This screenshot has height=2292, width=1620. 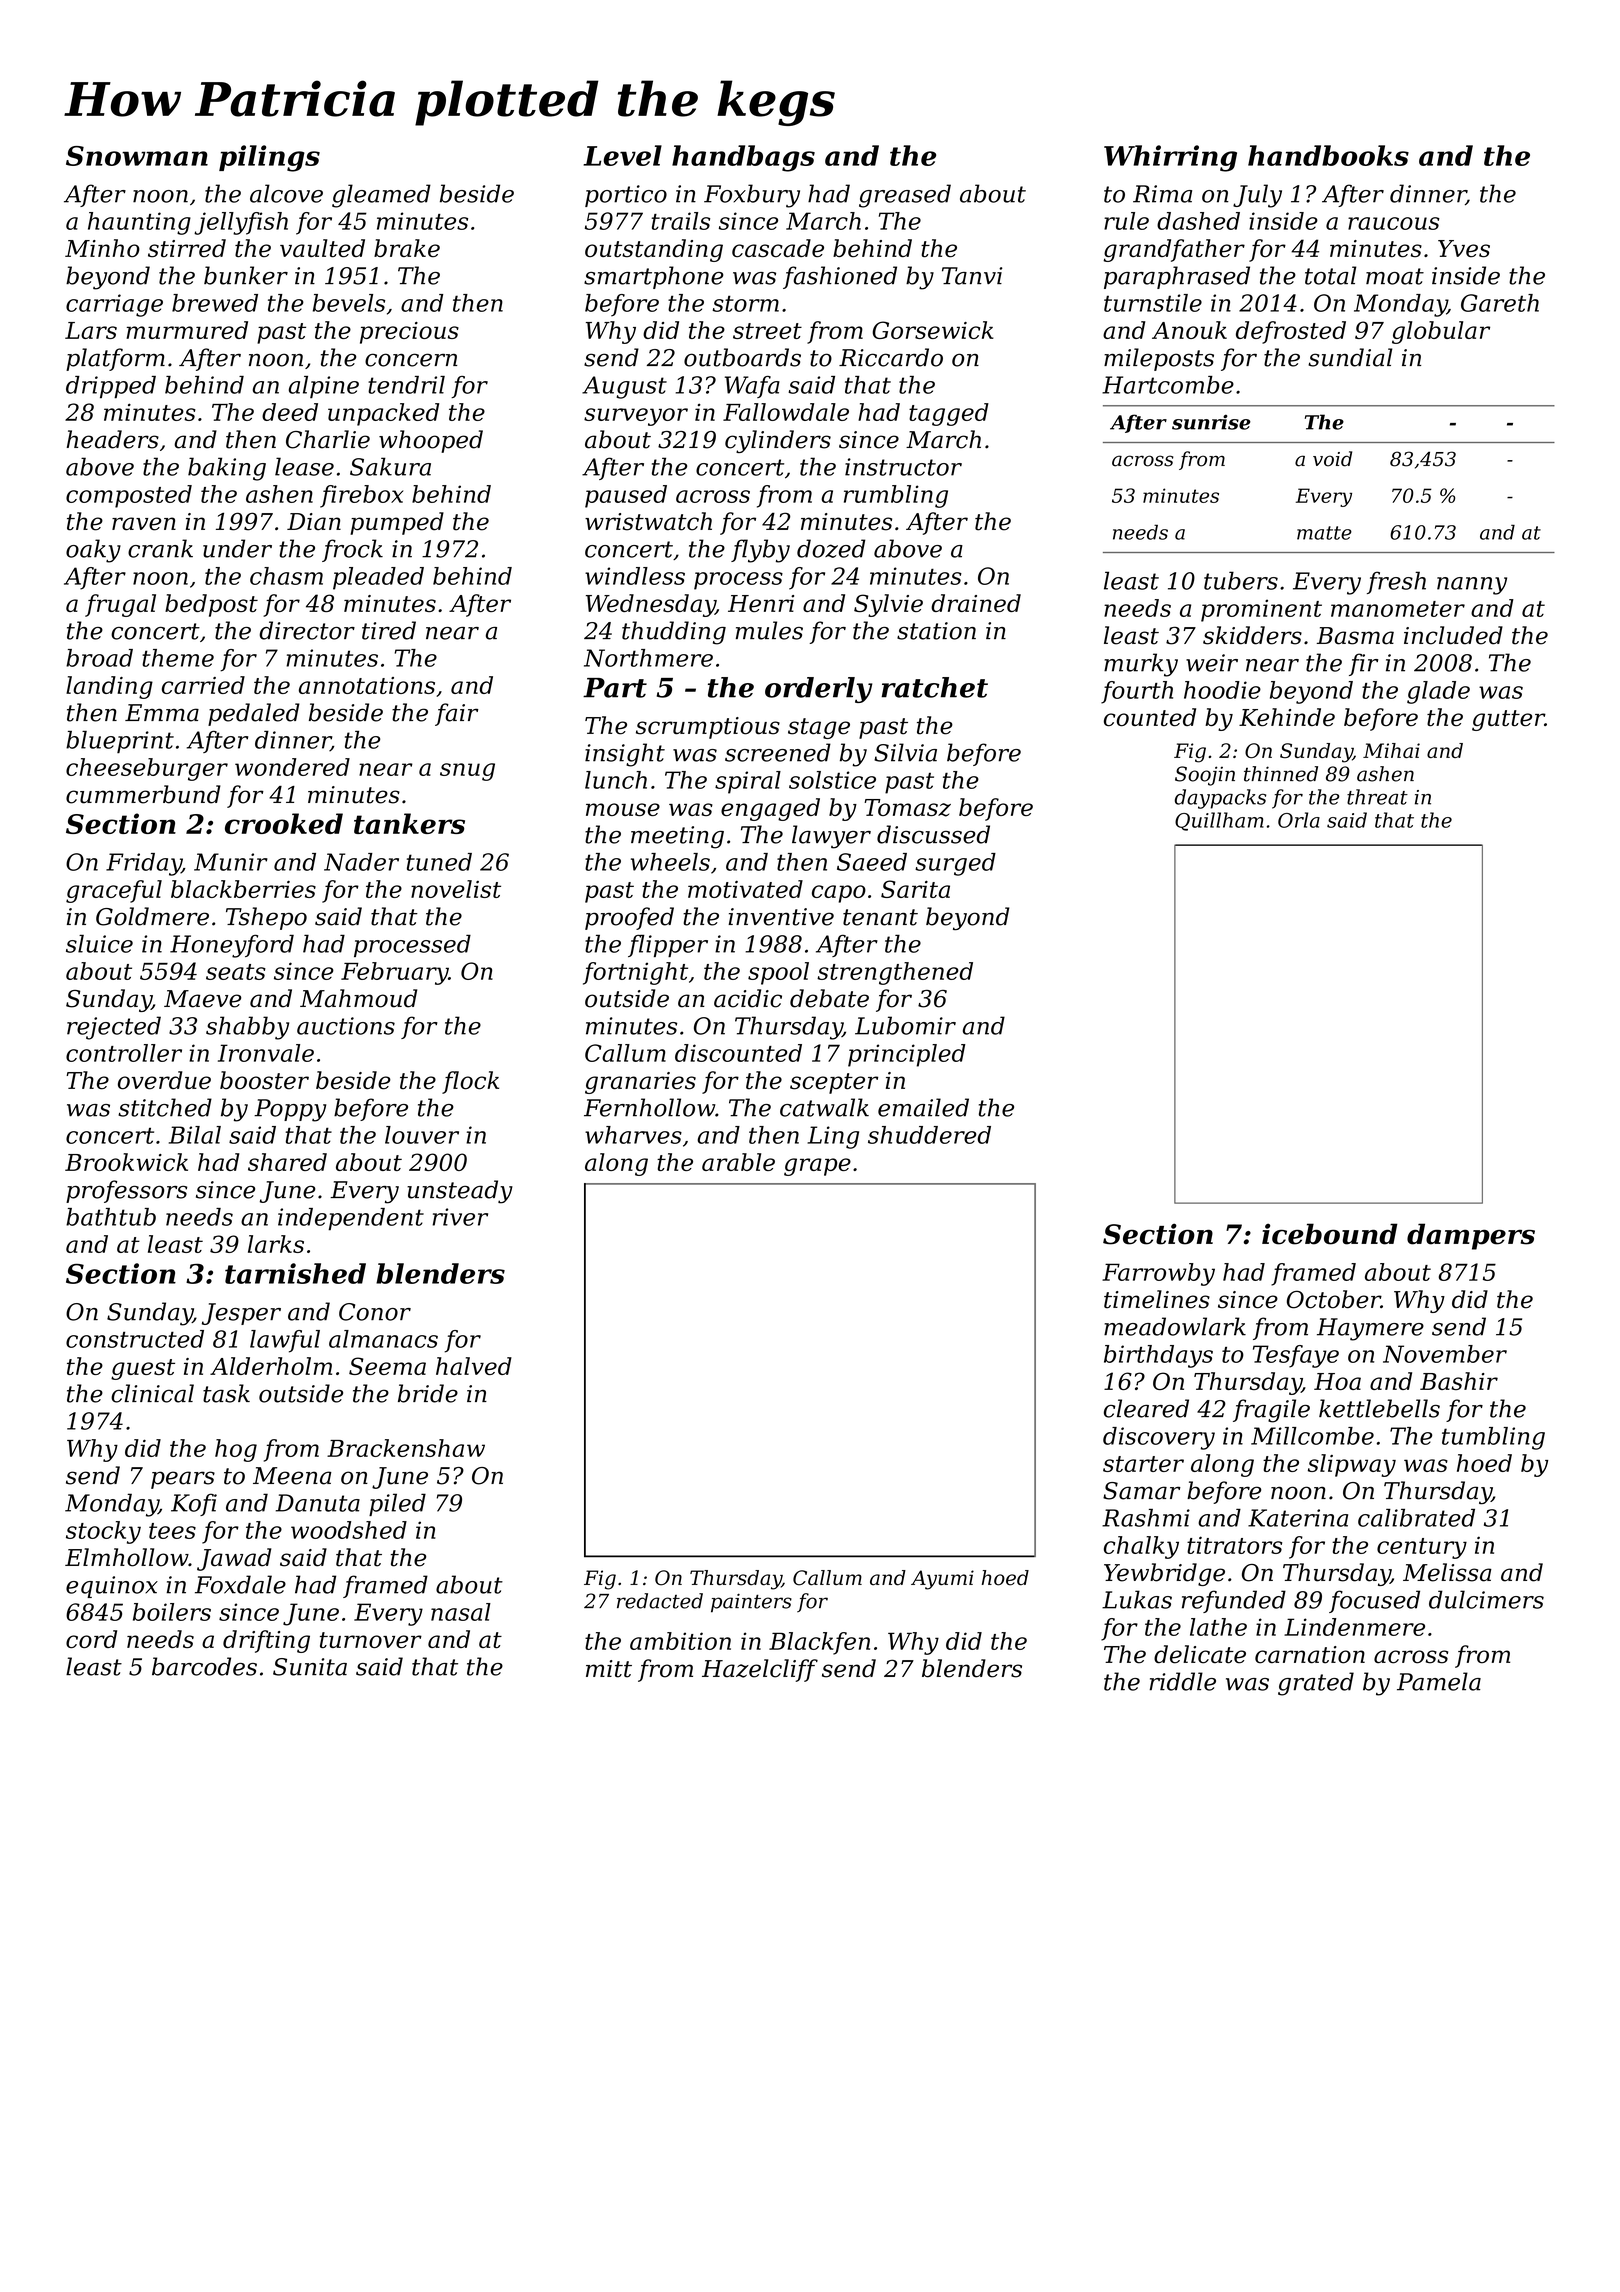 I want to click on proofed, so click(x=629, y=918).
